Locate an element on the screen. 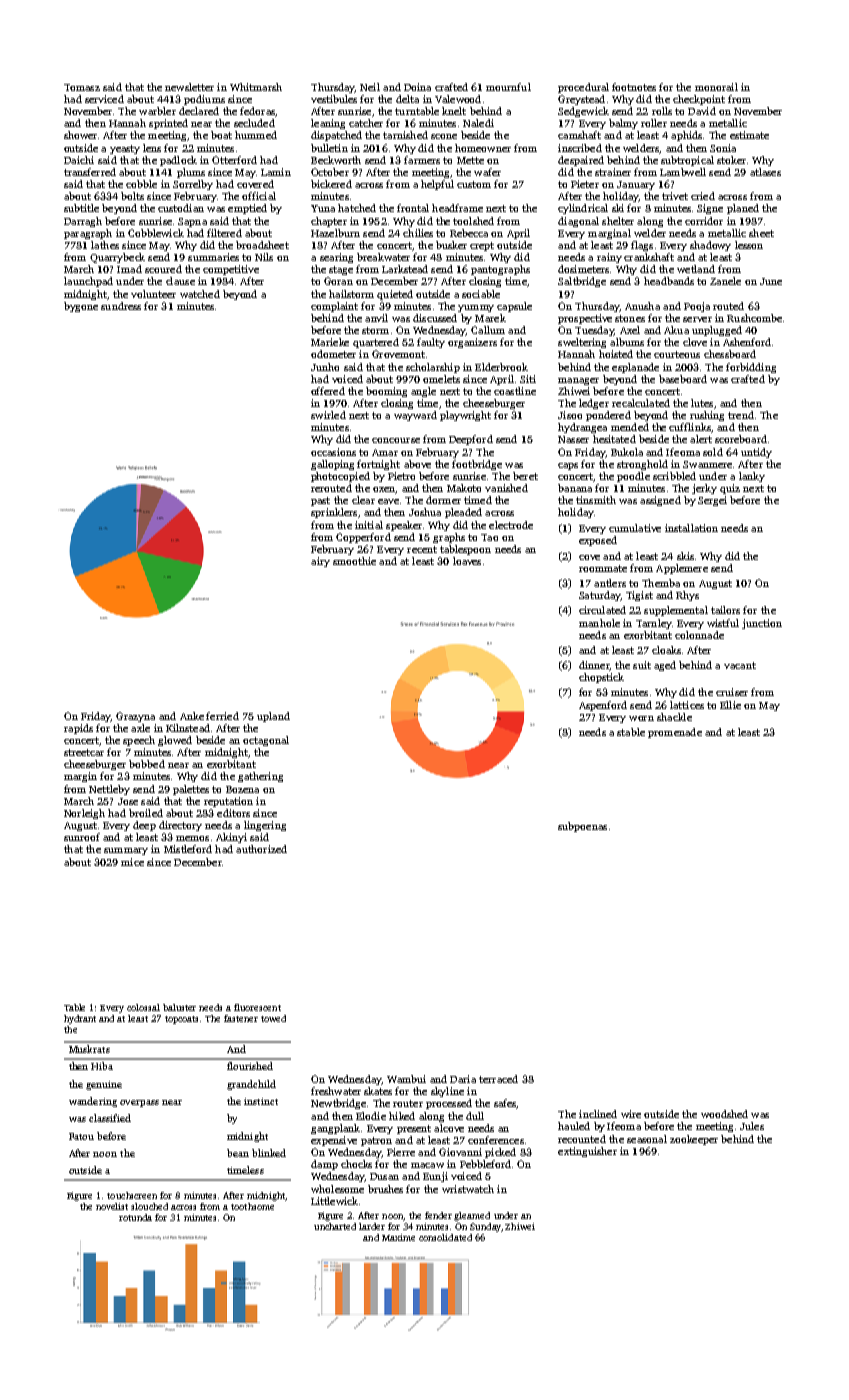 Image resolution: width=849 pixels, height=1400 pixels. swirled is located at coordinates (328, 415).
